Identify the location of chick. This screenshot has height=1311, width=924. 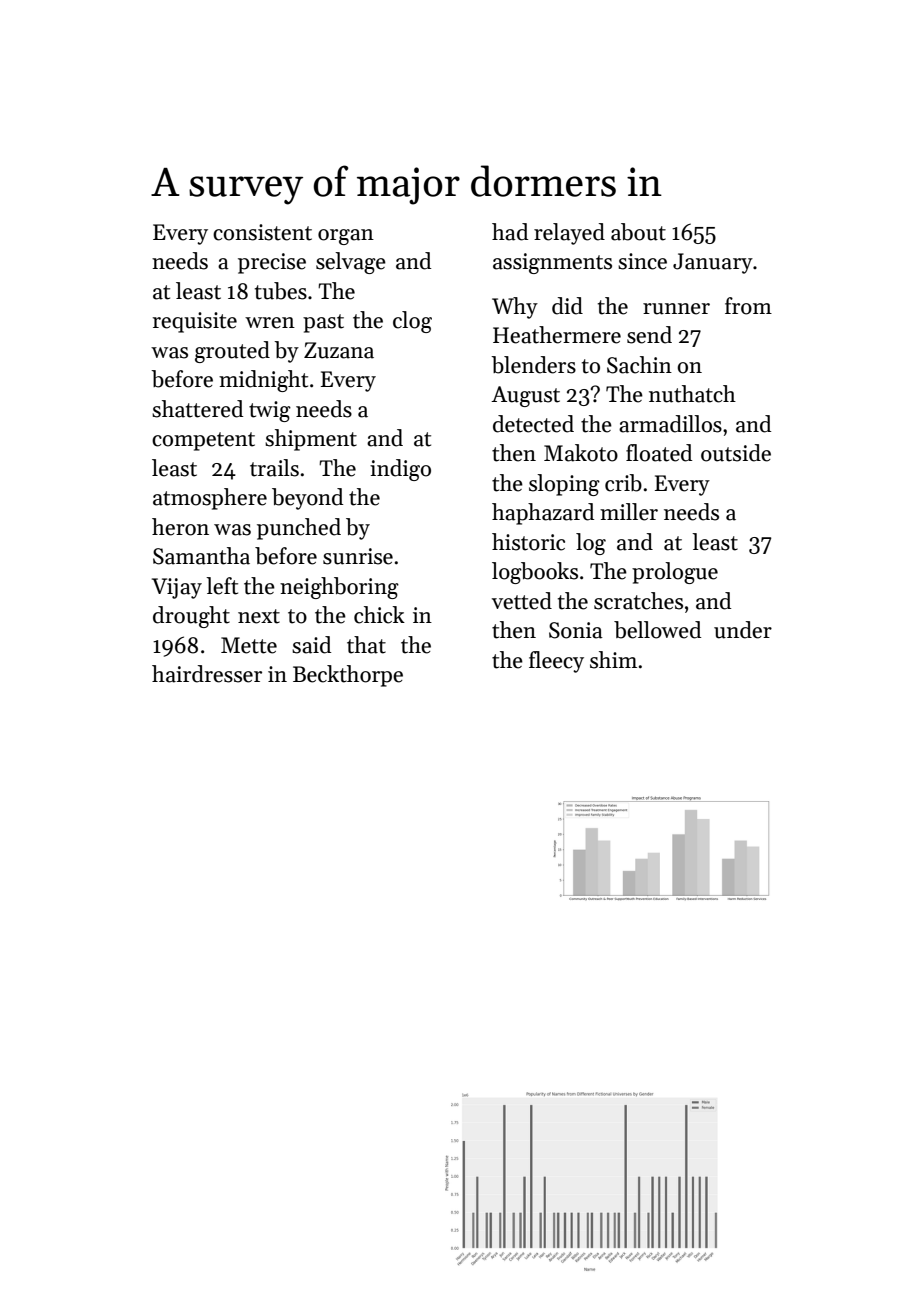
(379, 615).
